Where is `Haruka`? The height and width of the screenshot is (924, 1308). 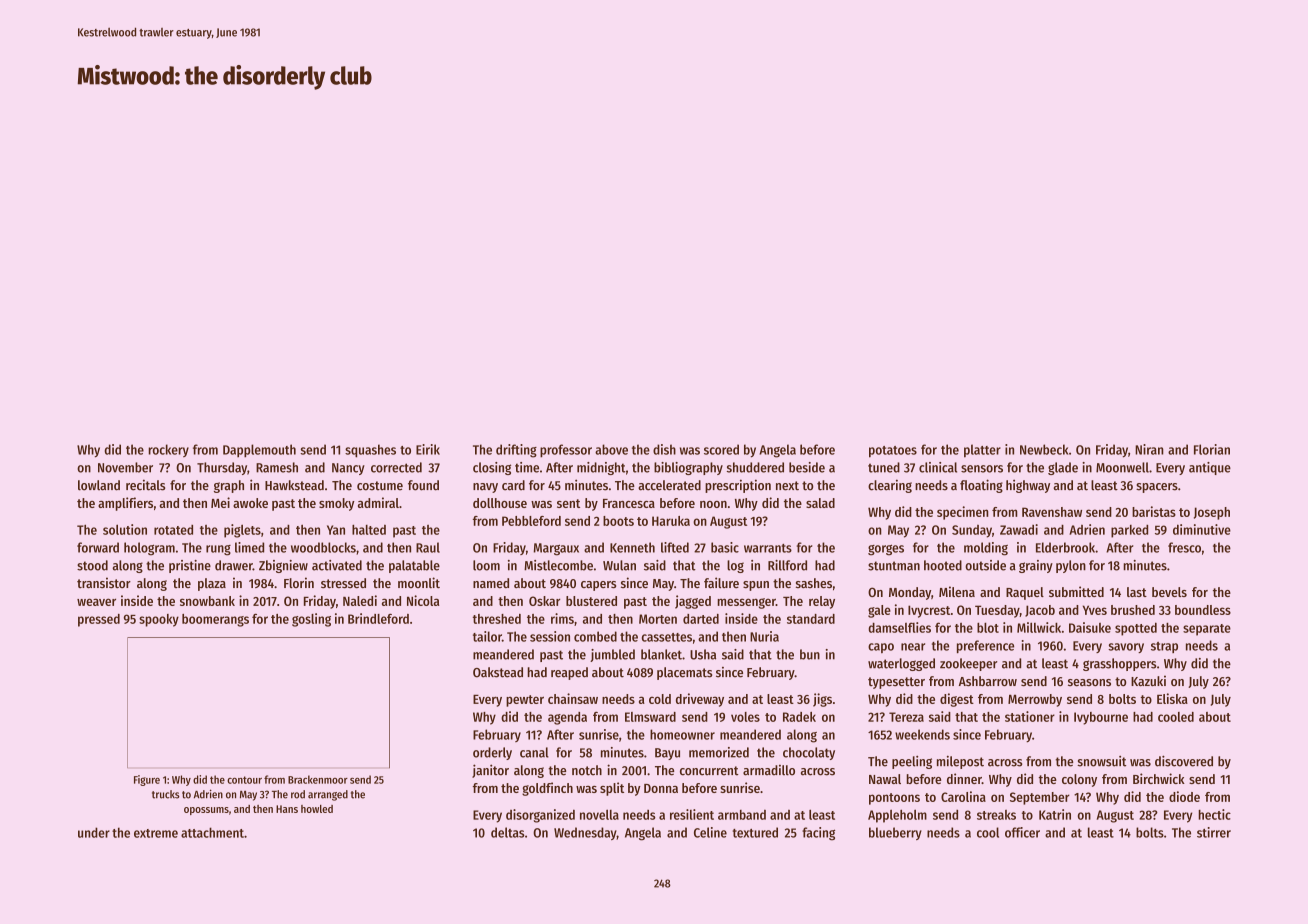 Haruka is located at coordinates (671, 521).
